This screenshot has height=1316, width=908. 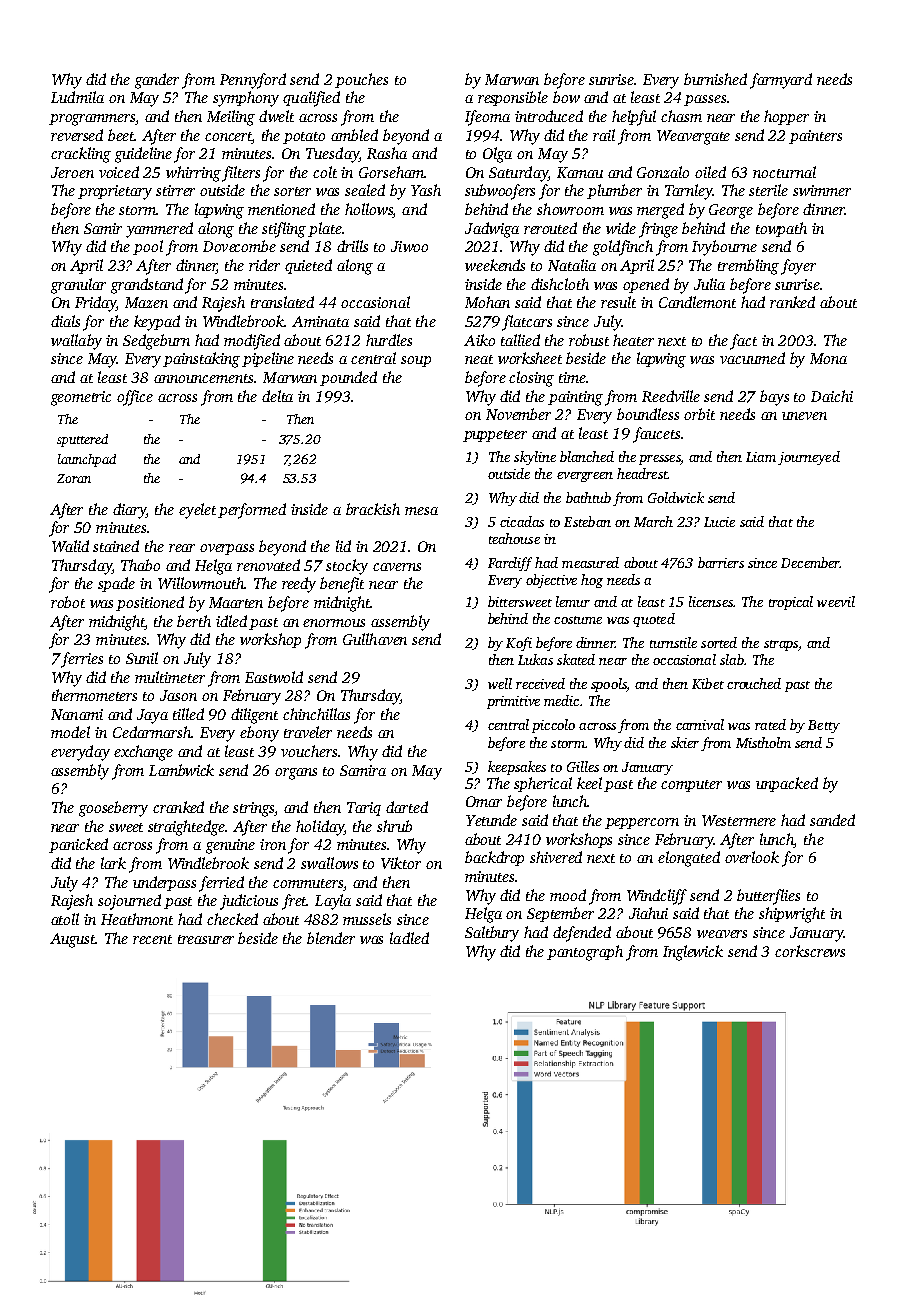 I want to click on sanded, so click(x=832, y=820).
